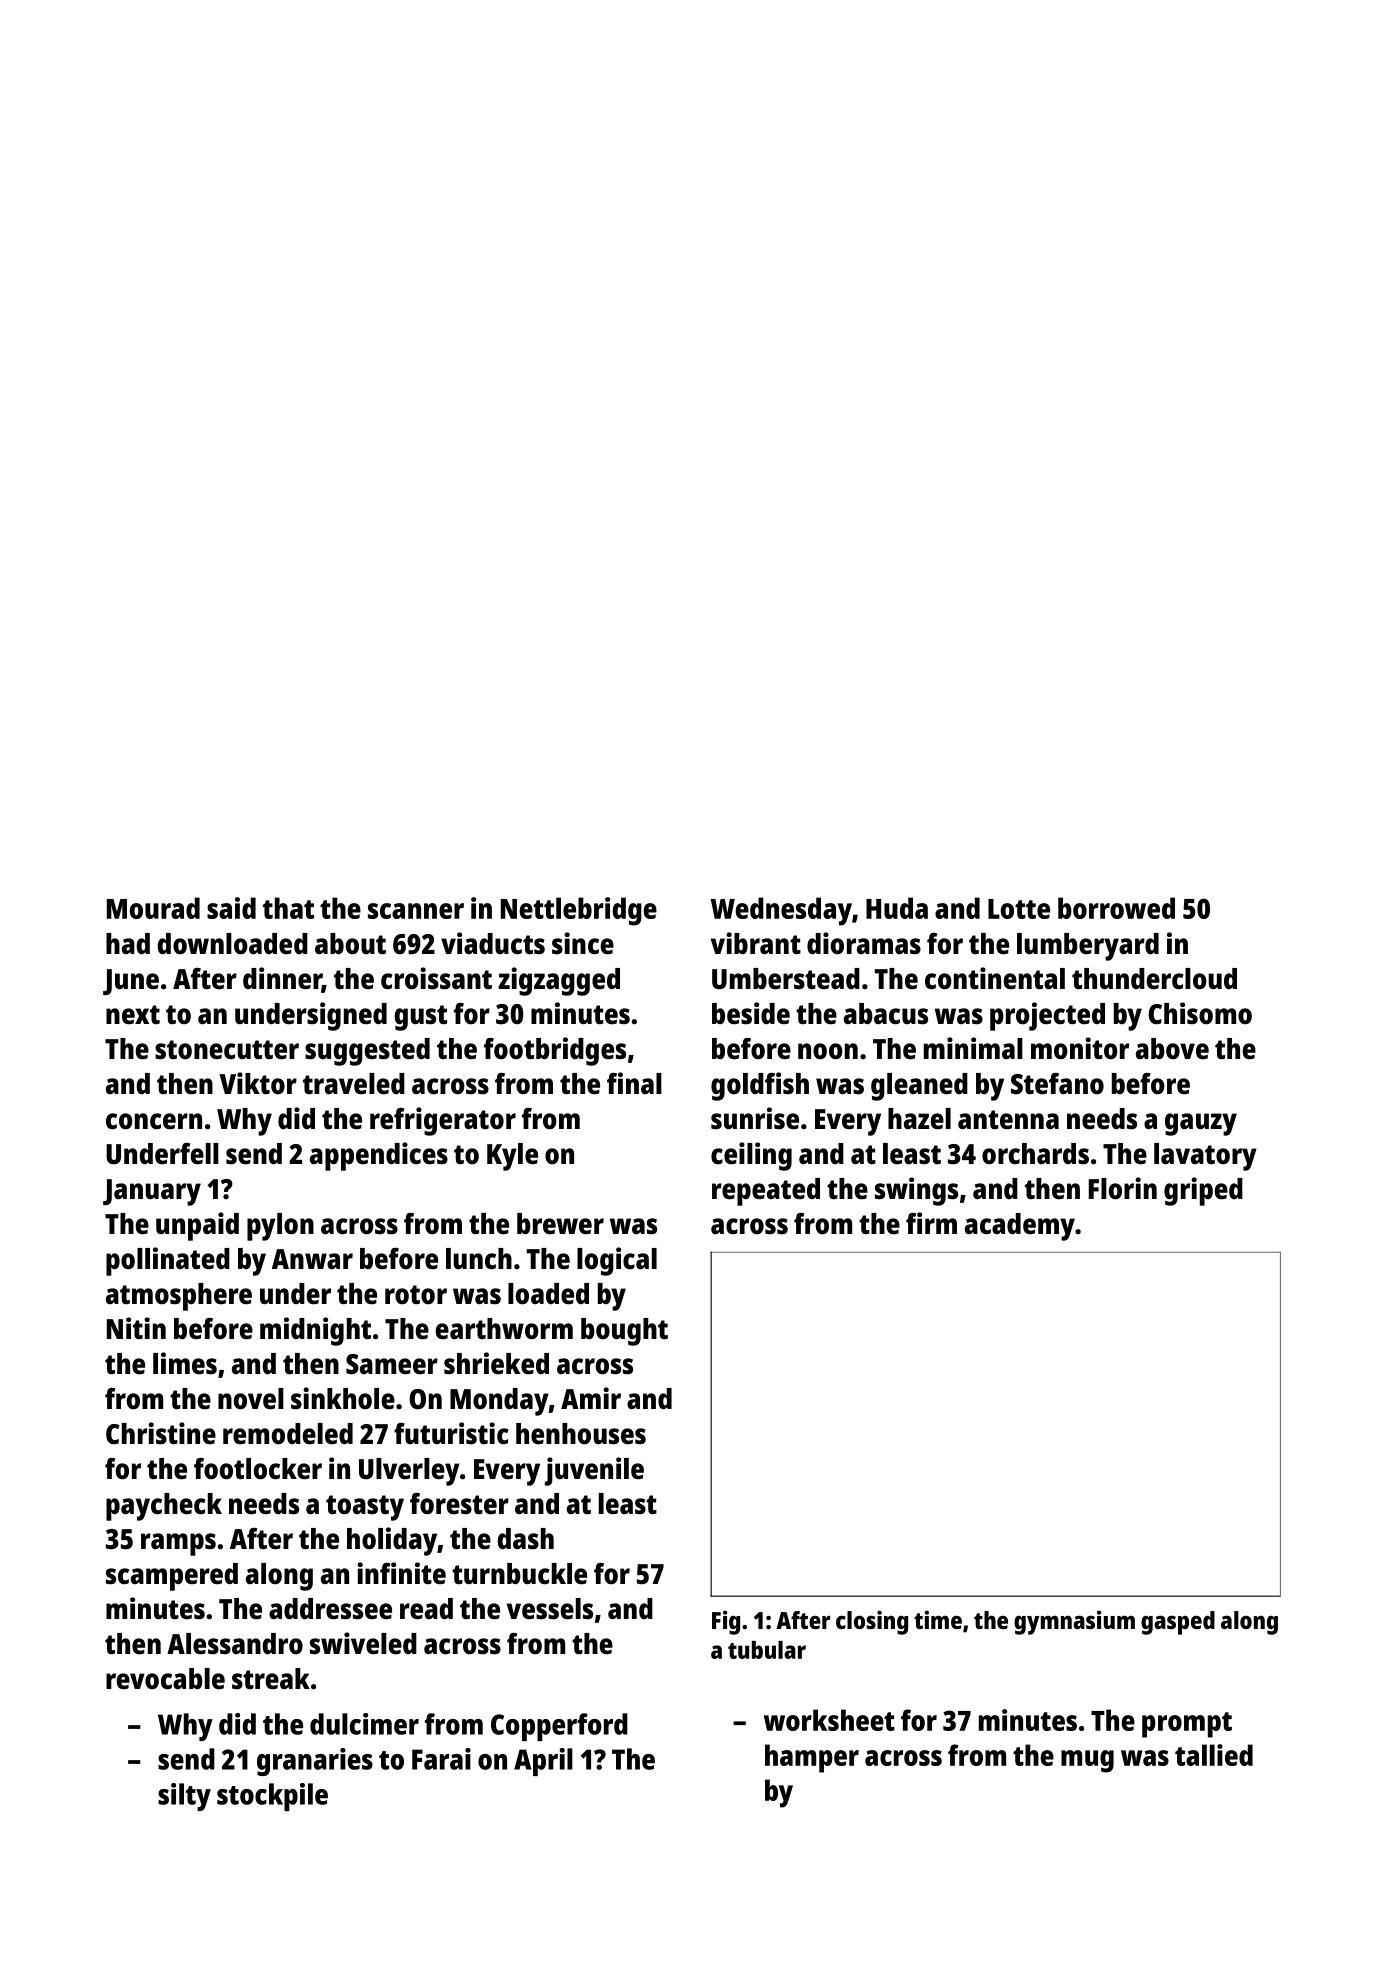 The width and height of the page is (1386, 1969). What do you see at coordinates (1020, 1227) in the page?
I see `academy` at bounding box center [1020, 1227].
